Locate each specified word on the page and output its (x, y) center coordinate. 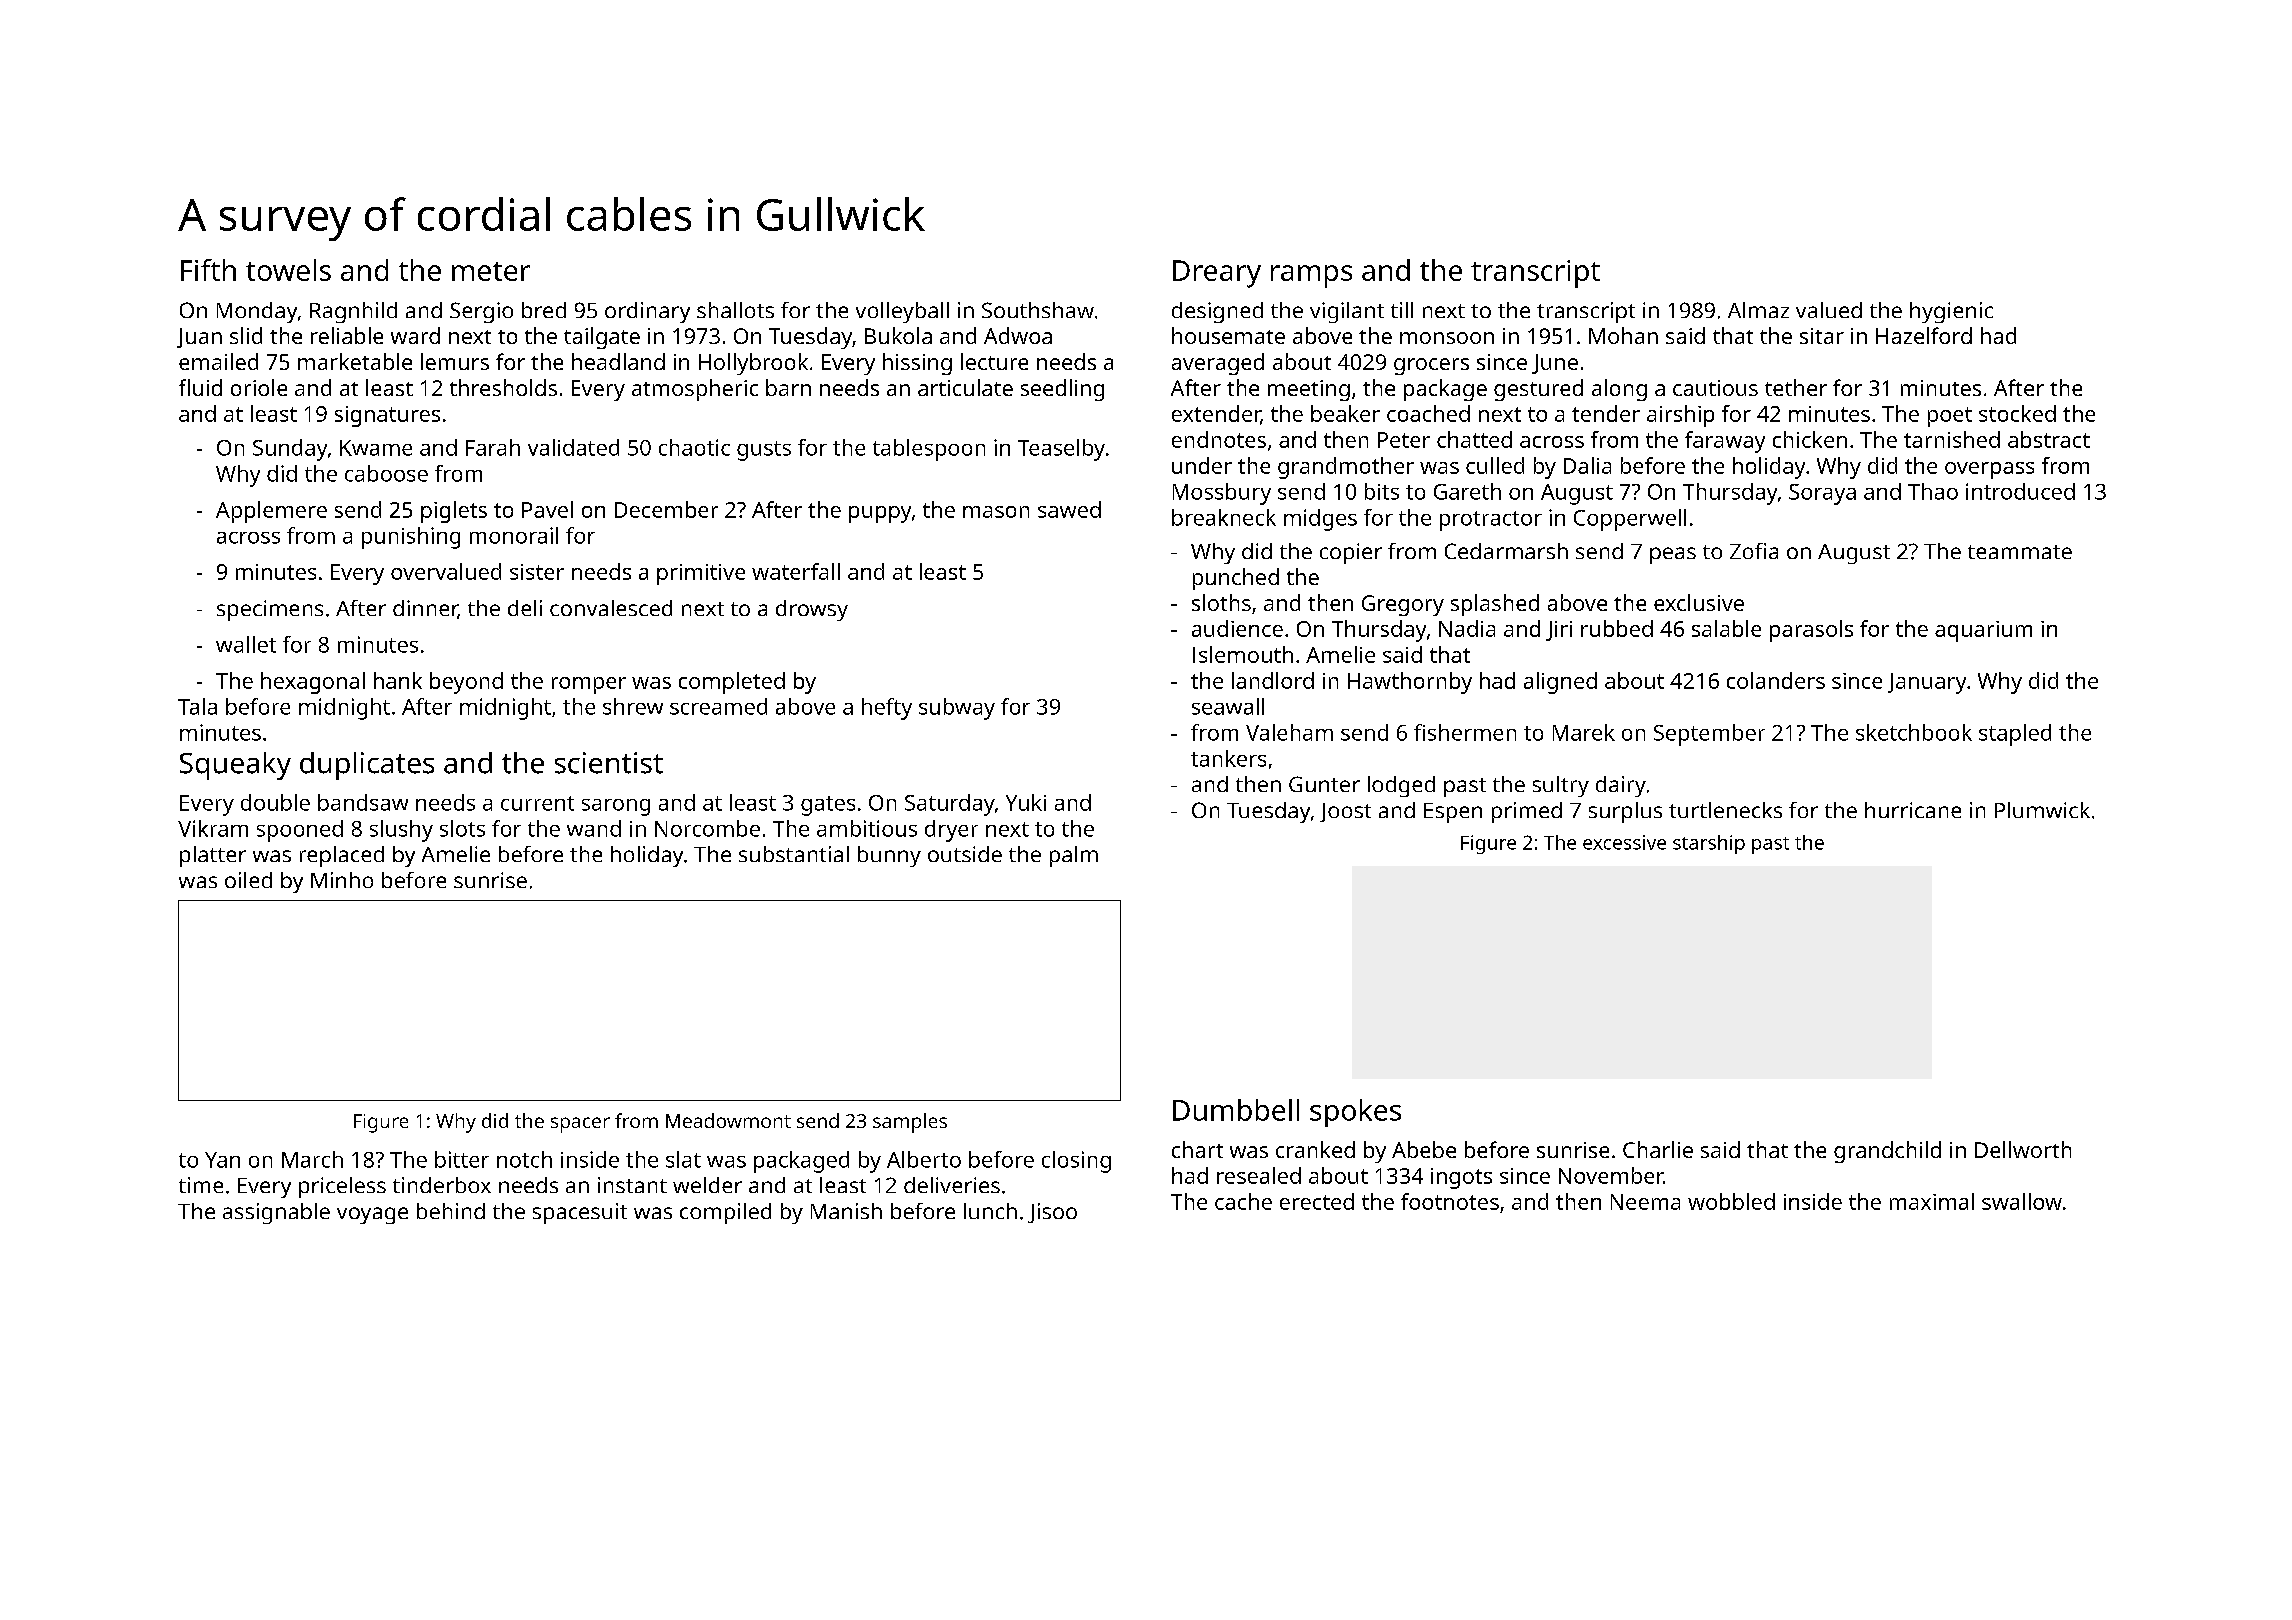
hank (398, 680)
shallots (735, 310)
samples (910, 1123)
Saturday (950, 805)
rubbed (1617, 628)
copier (1351, 553)
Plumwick (2042, 810)
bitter (462, 1159)
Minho (342, 880)
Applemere (271, 512)
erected (1317, 1201)
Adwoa (1018, 335)
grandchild (1887, 1152)
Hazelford (1924, 335)
